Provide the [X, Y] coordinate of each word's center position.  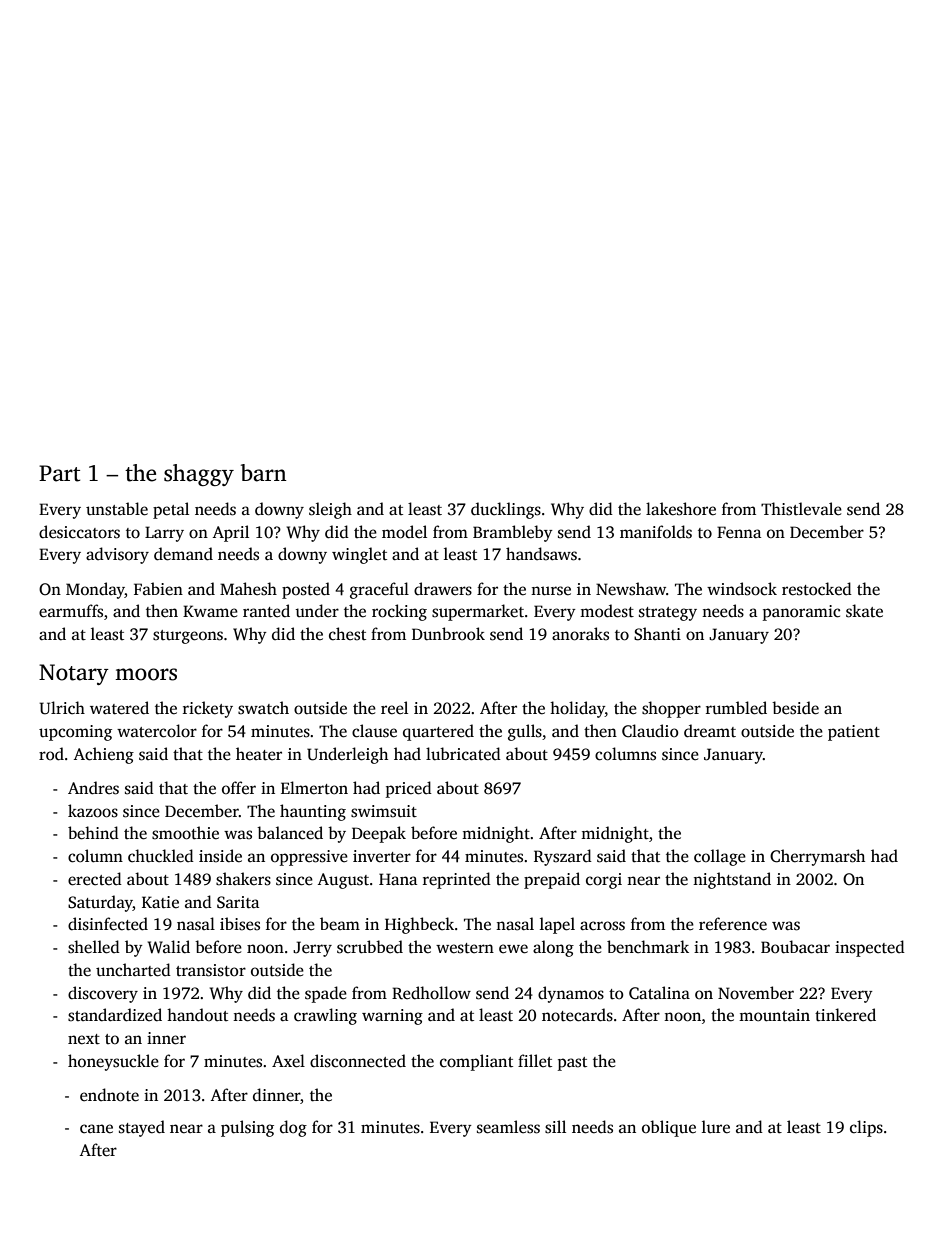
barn [264, 473]
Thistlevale [801, 509]
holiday [577, 709]
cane [96, 1128]
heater [259, 753]
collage [720, 857]
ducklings [506, 510]
